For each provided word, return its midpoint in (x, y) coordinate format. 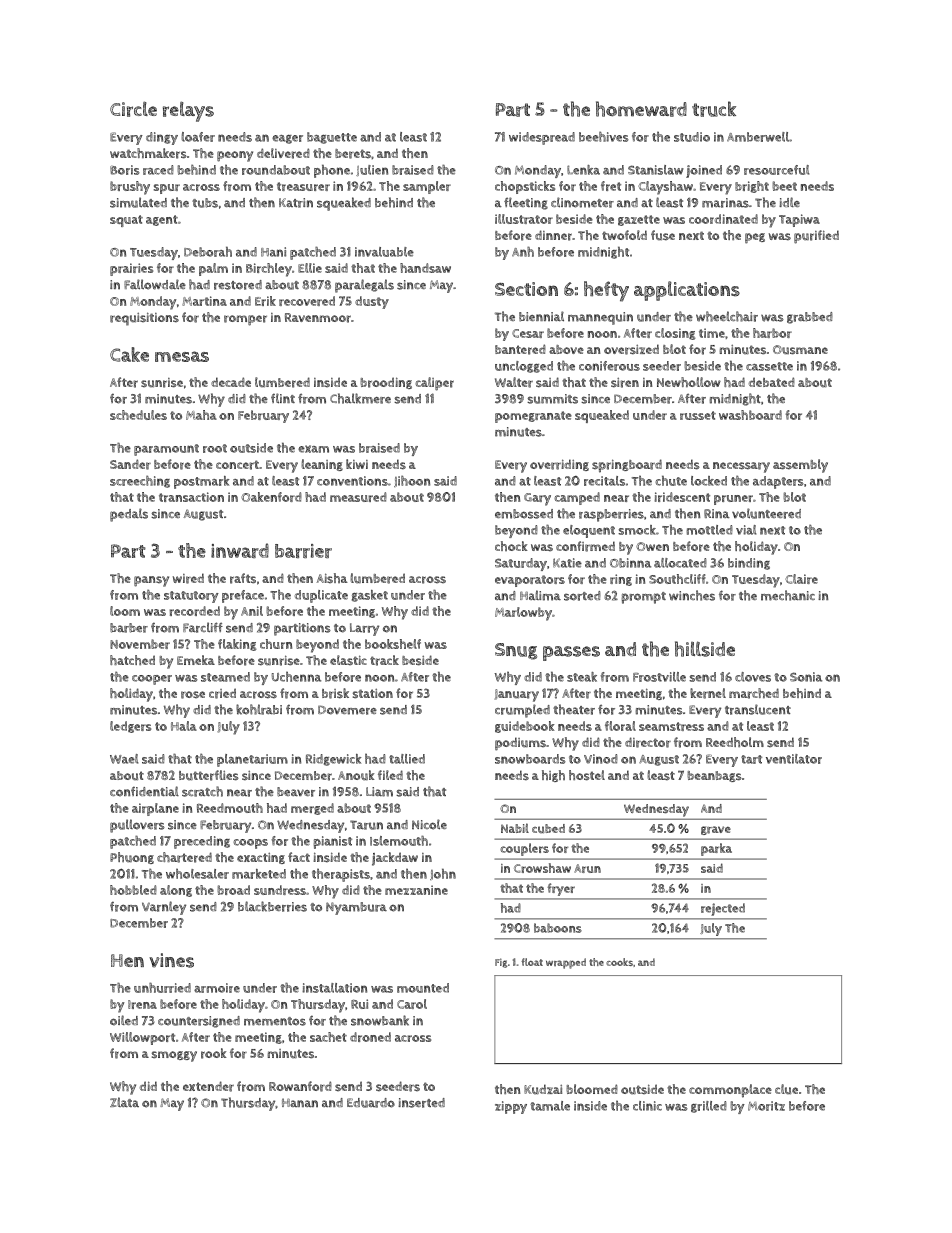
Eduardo (371, 1103)
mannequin (600, 318)
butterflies (209, 775)
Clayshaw (665, 188)
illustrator (524, 219)
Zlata (124, 1102)
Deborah (208, 252)
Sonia (806, 677)
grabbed (810, 318)
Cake (129, 354)
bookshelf (393, 644)
